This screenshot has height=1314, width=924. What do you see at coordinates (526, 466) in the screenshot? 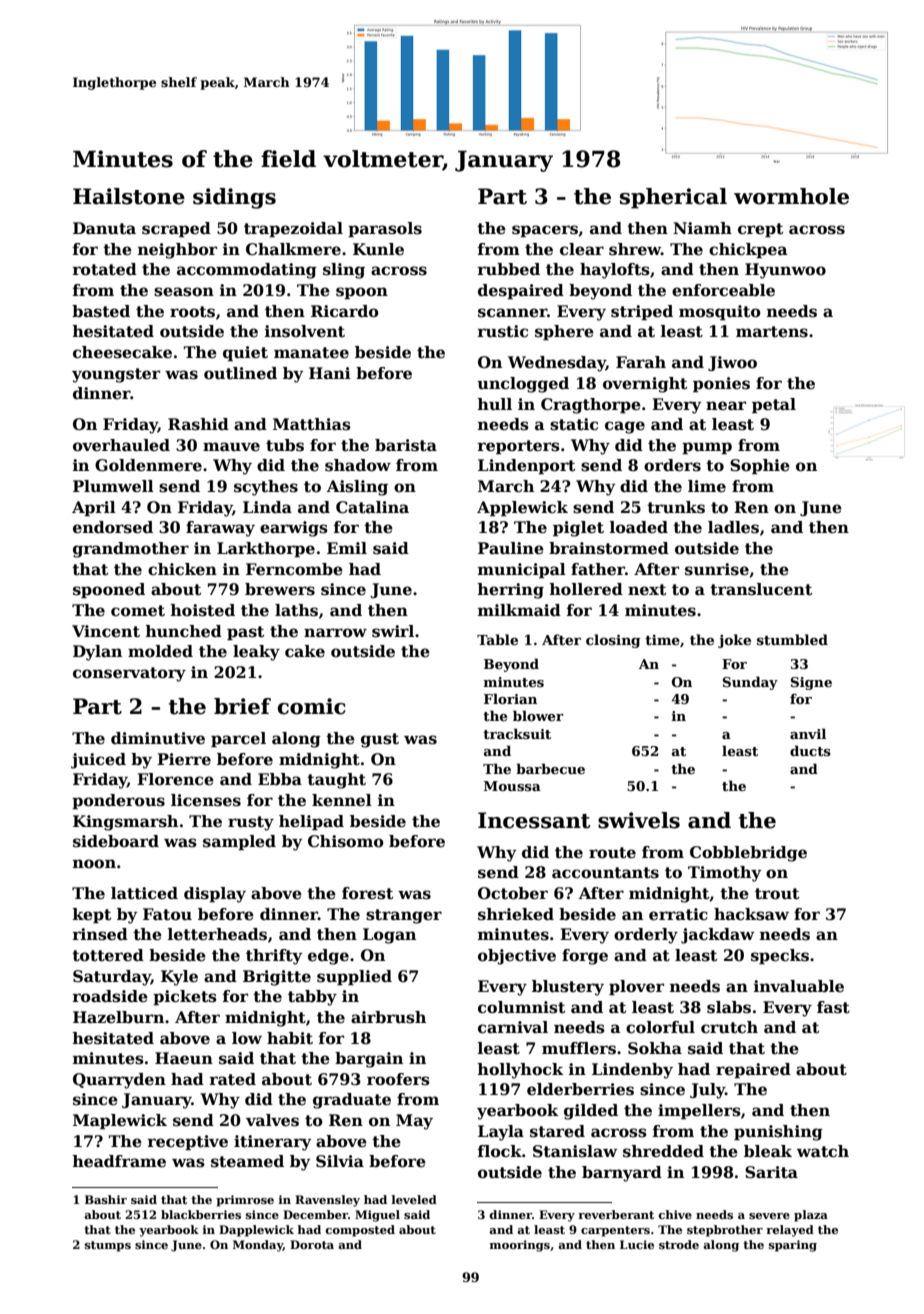
I see `Lindenport` at bounding box center [526, 466].
